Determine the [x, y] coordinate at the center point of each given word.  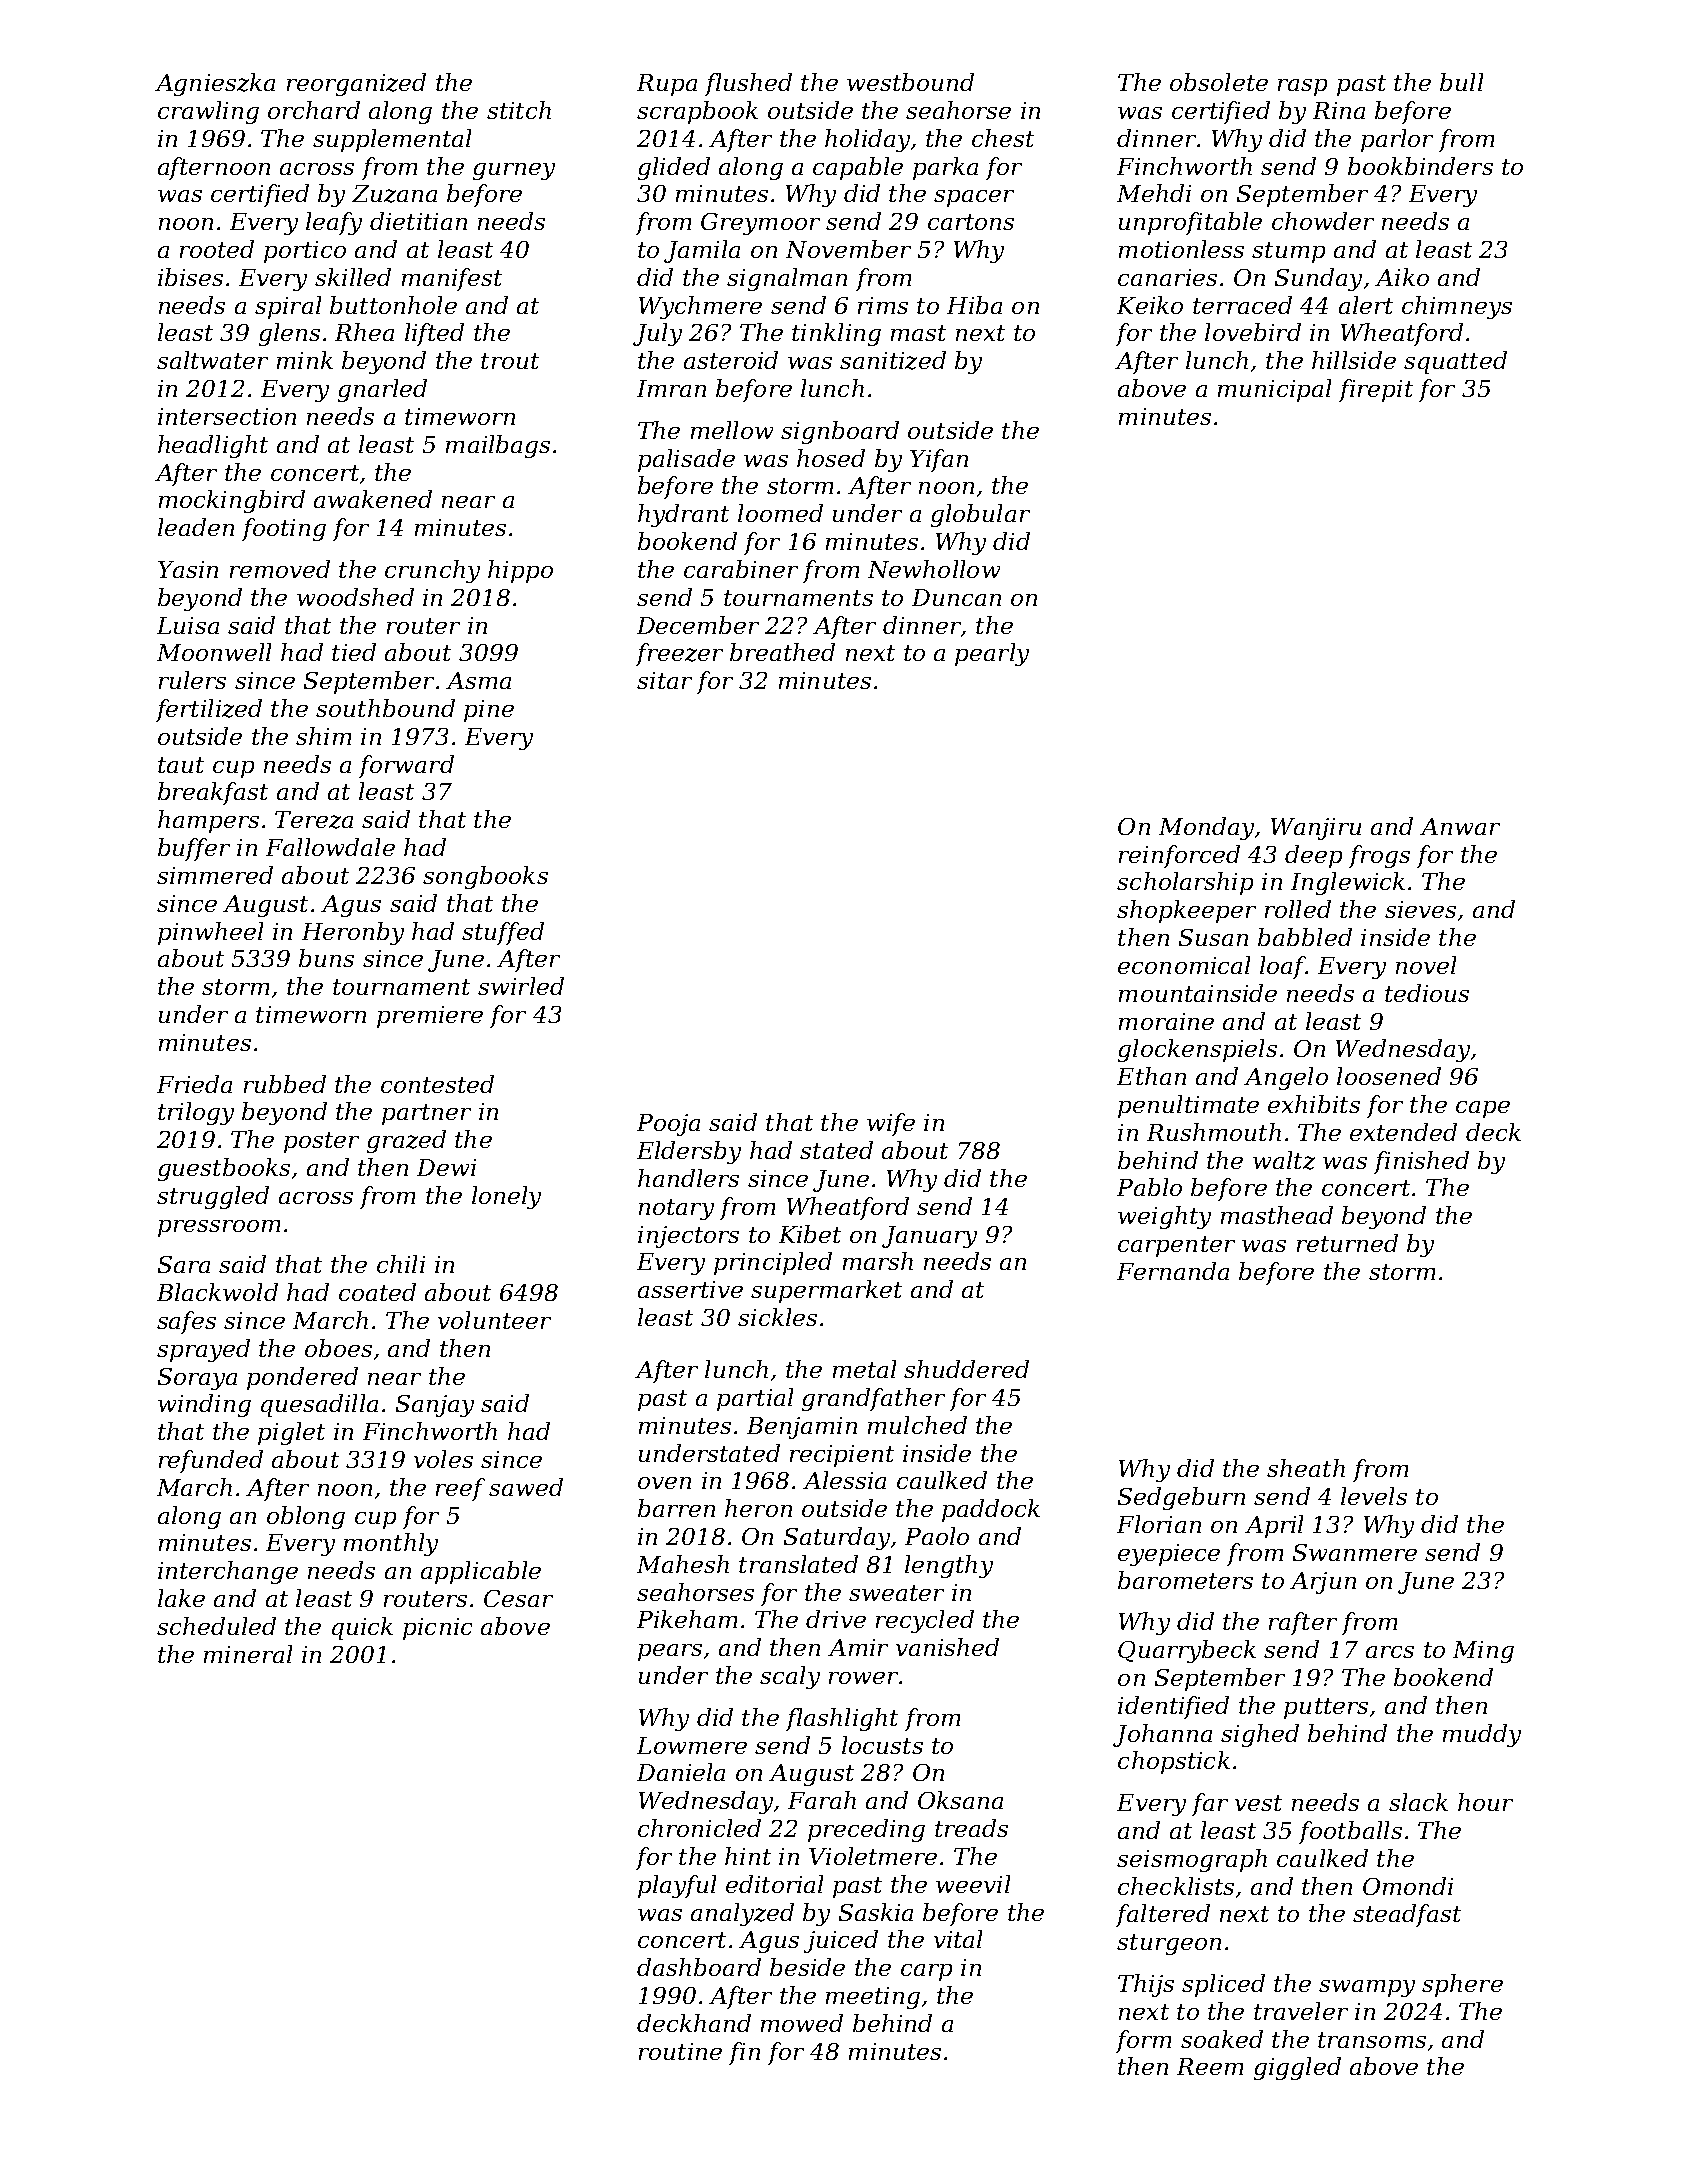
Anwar [1460, 826]
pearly [992, 654]
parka [945, 168]
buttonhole [393, 305]
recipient [842, 1456]
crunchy [432, 571]
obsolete [1219, 82]
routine [680, 2051]
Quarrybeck [1187, 1651]
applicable [481, 1572]
